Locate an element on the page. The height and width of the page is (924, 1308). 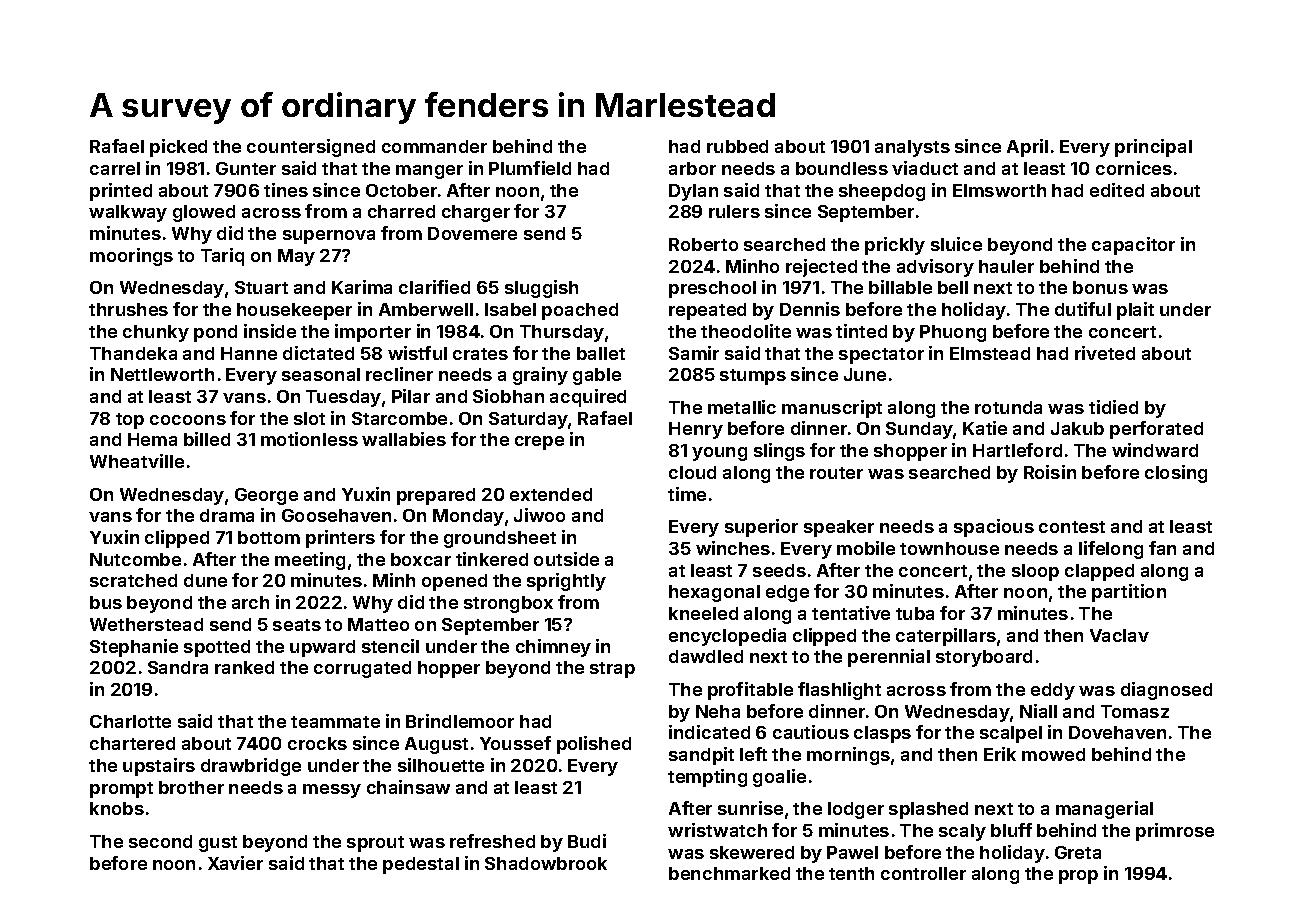
rubbed is located at coordinates (737, 146).
